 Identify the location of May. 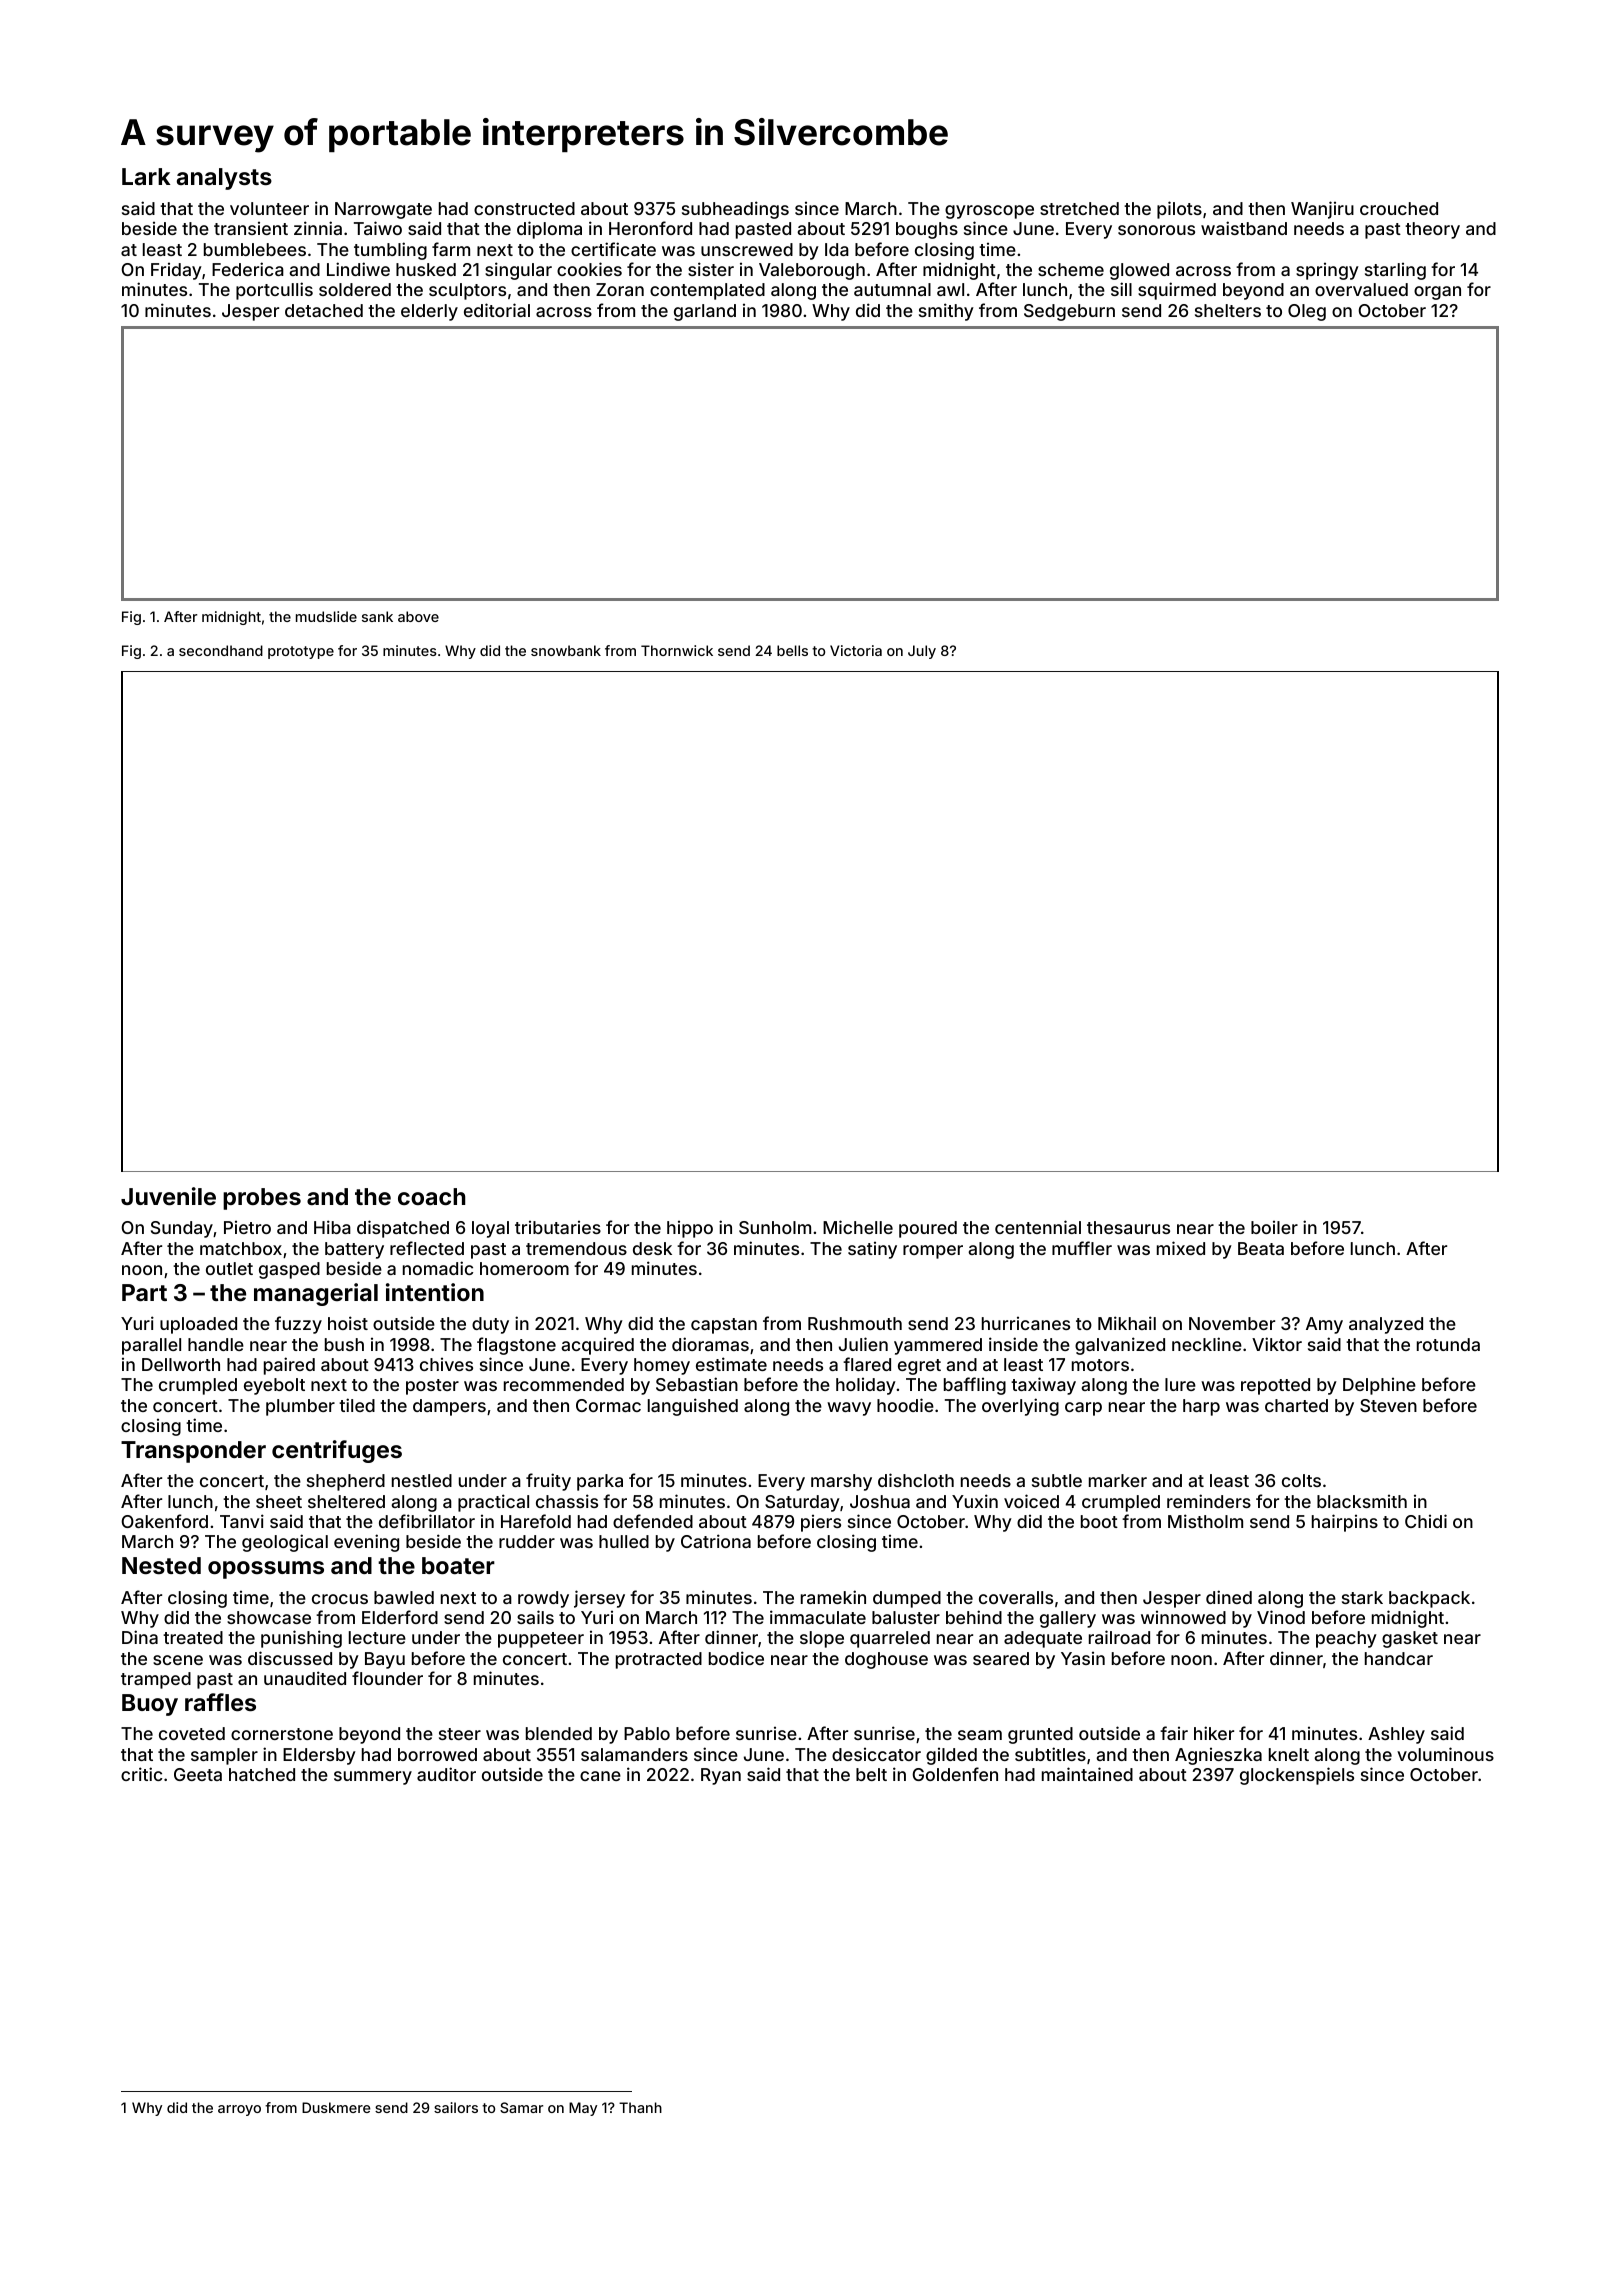
(583, 2109).
